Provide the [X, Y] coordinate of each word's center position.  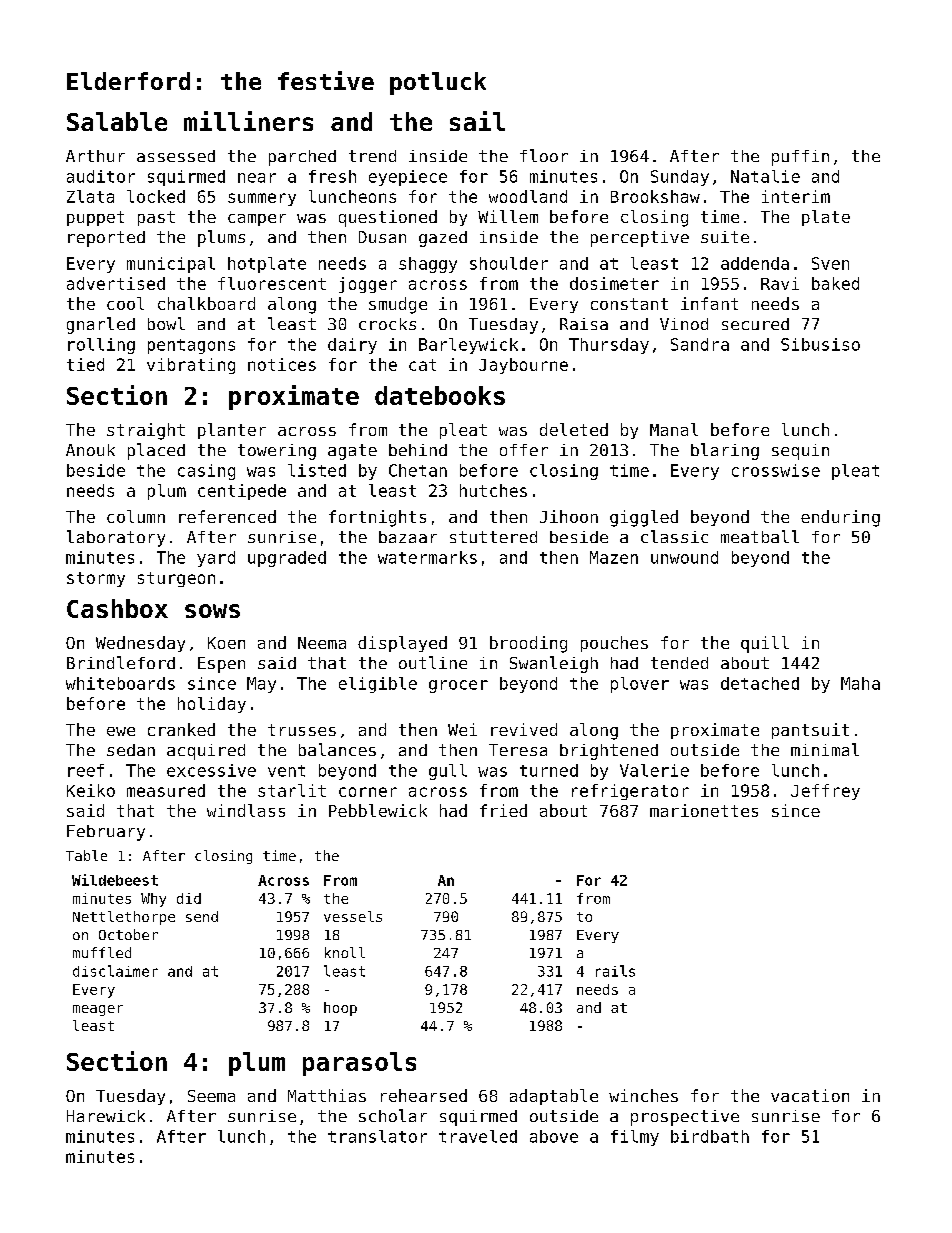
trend [372, 156]
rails [615, 971]
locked [156, 196]
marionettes [704, 810]
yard [216, 559]
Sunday [680, 178]
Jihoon [569, 516]
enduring [840, 518]
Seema [211, 1096]
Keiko [91, 790]
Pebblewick [378, 810]
